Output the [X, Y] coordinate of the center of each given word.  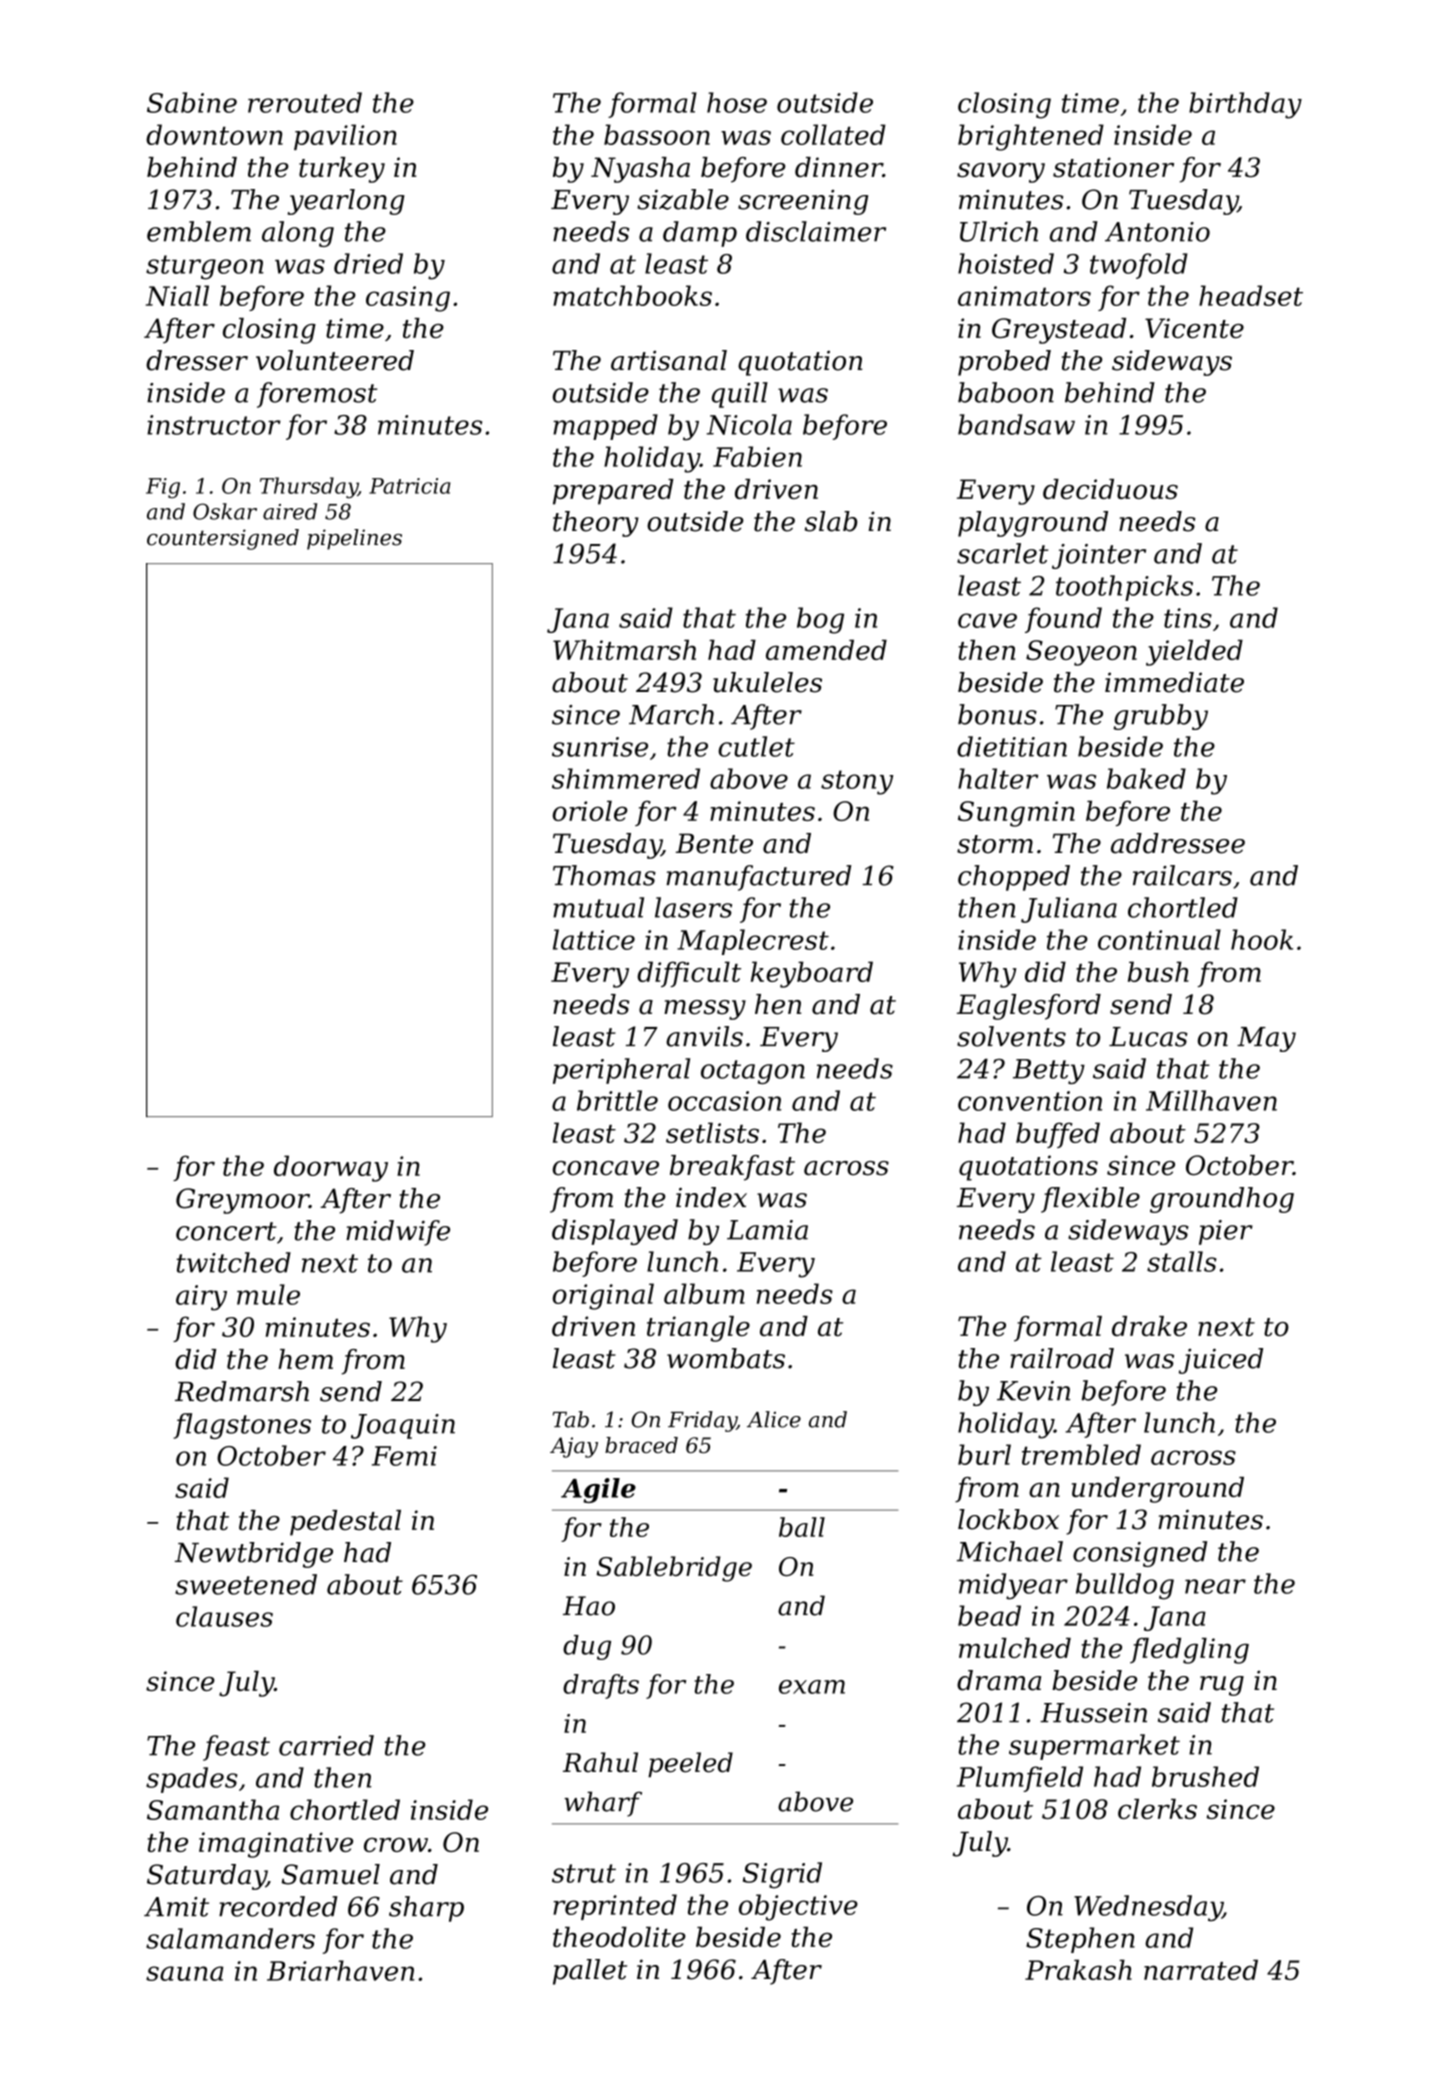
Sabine [192, 102]
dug [587, 1647]
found [1063, 620]
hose [737, 102]
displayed [615, 1232]
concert [226, 1231]
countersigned [223, 539]
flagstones [242, 1426]
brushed [1205, 1776]
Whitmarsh [624, 649]
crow [396, 1844]
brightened [1031, 137]
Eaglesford [1029, 1007]
